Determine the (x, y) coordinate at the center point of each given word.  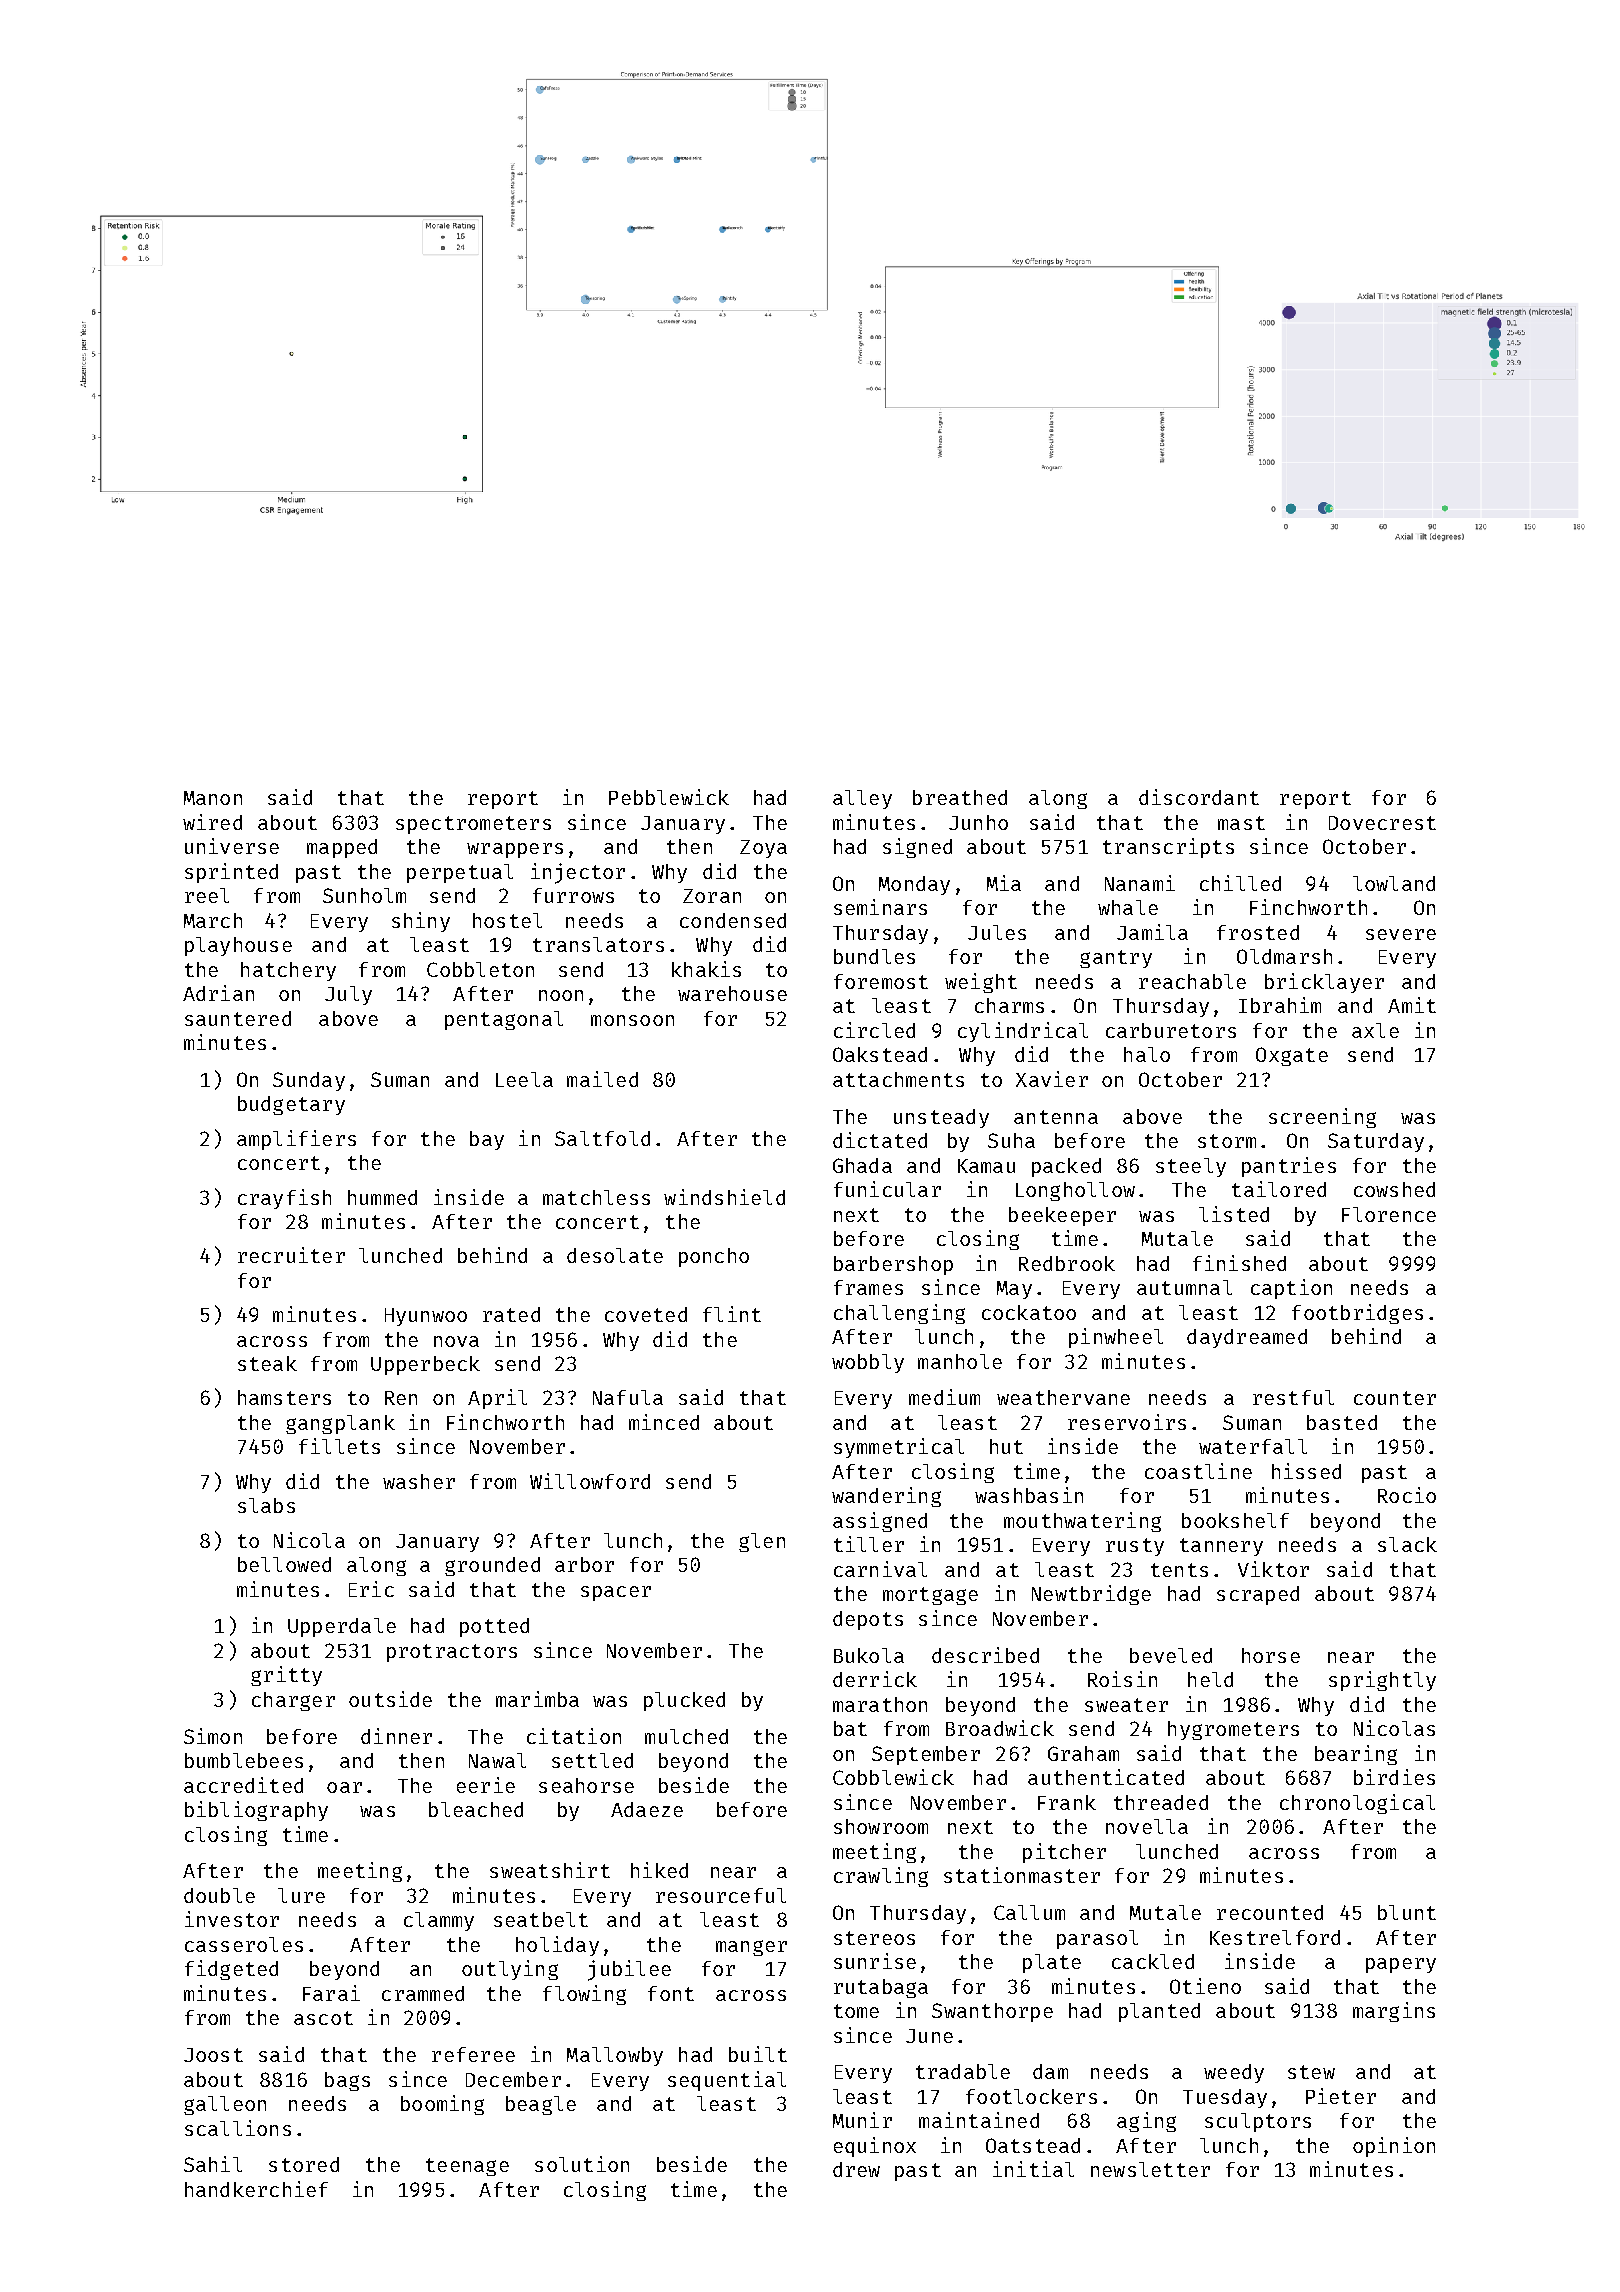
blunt (1407, 1912)
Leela (524, 1079)
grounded (492, 1566)
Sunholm (364, 895)
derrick (875, 1679)
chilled (1240, 883)
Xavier (1052, 1079)
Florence (1389, 1214)
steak (267, 1363)
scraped (1258, 1595)
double (219, 1895)
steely (1191, 1167)
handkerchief (256, 2189)
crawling (881, 1877)
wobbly (868, 1363)
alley (862, 799)
